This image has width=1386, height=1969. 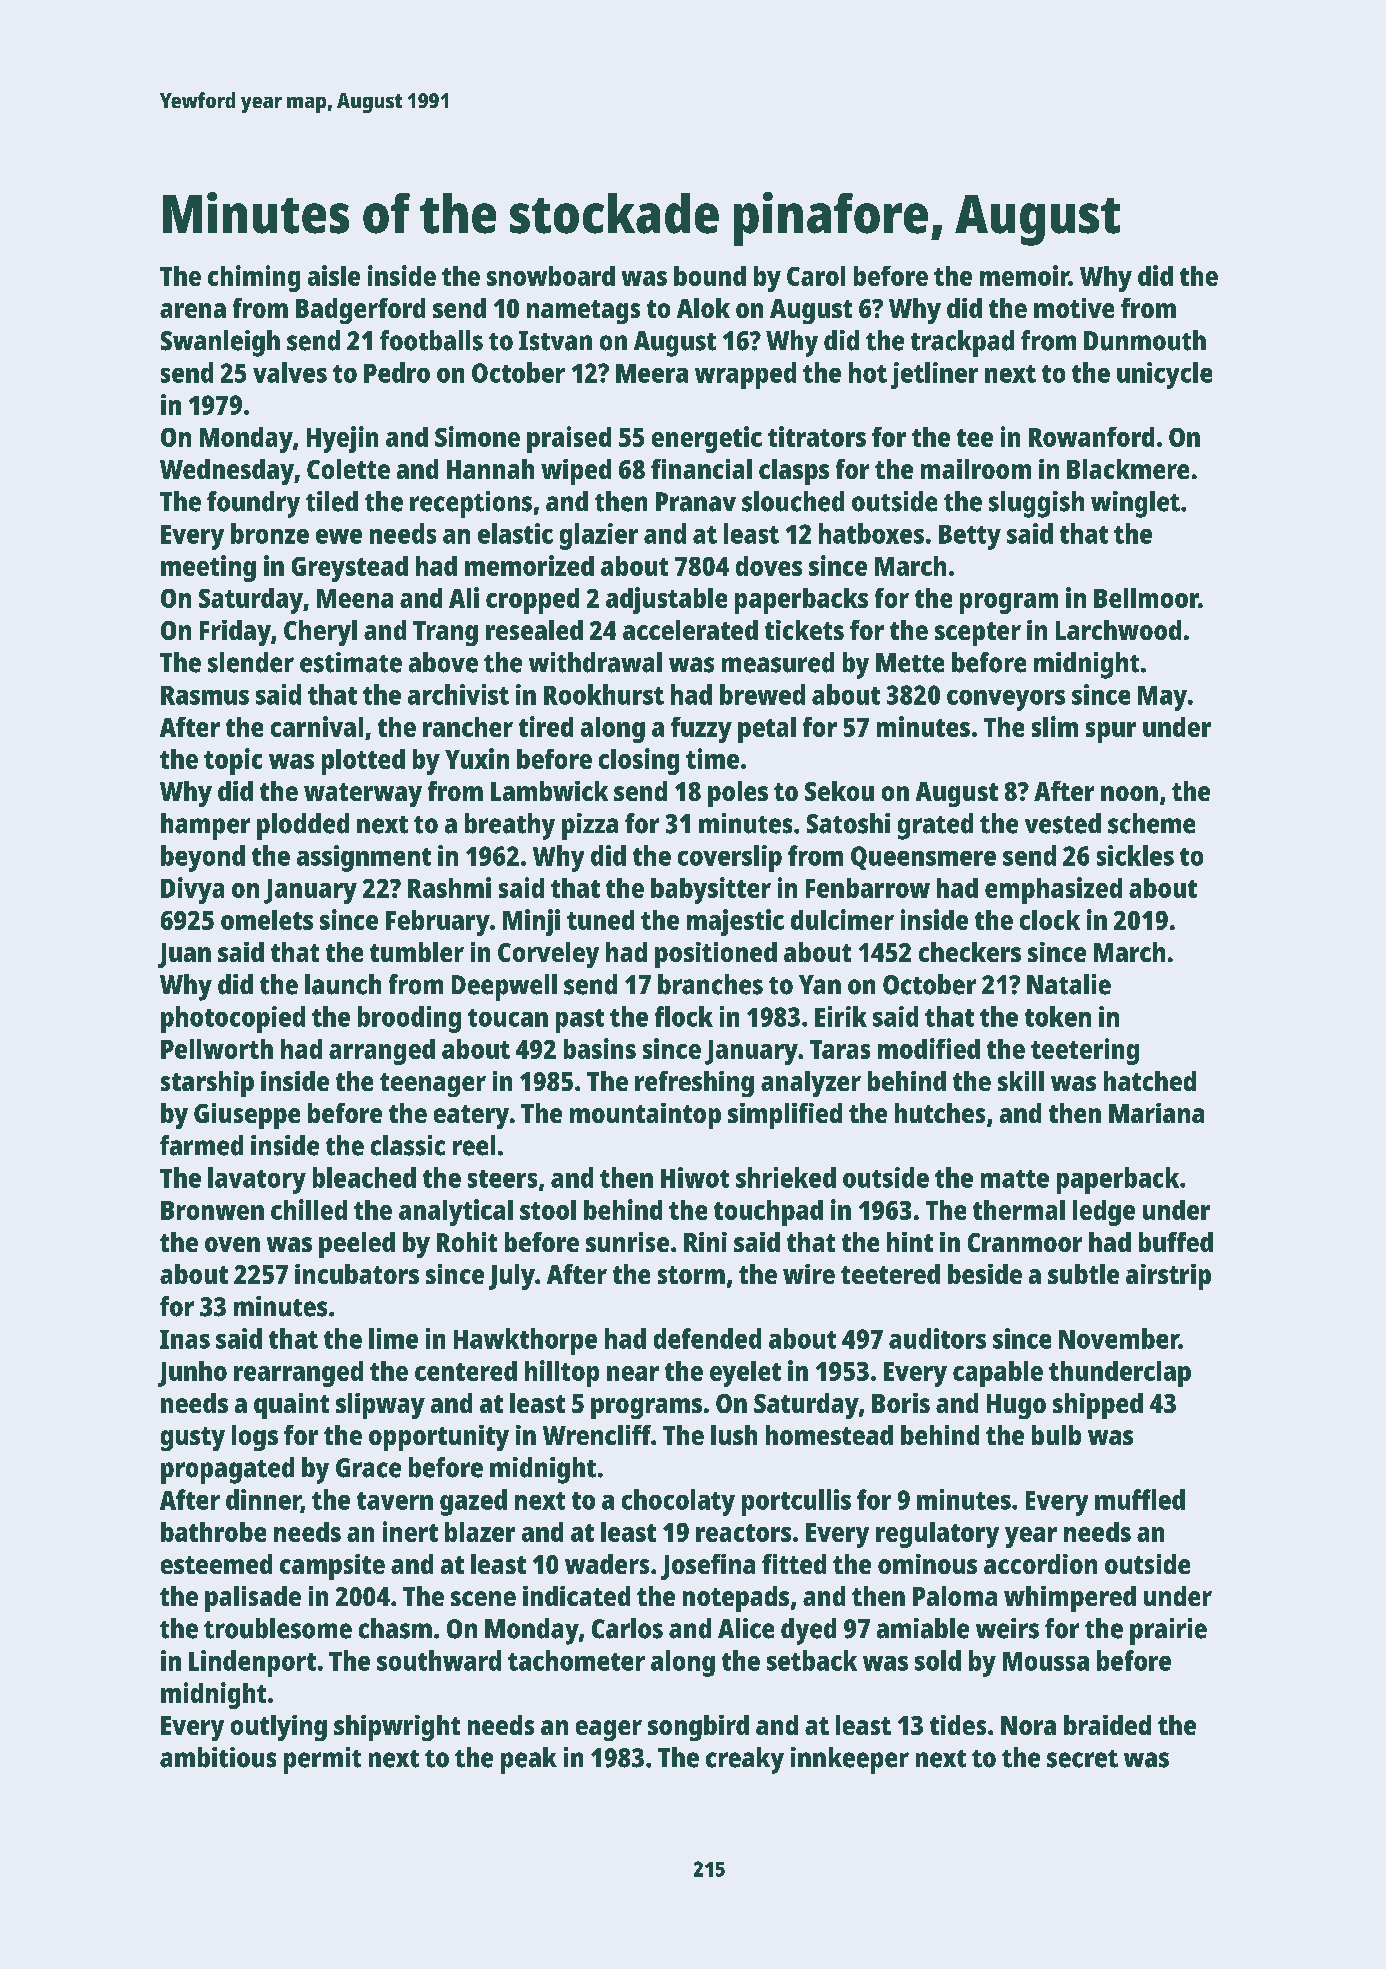 I want to click on memoir, so click(x=1024, y=275).
